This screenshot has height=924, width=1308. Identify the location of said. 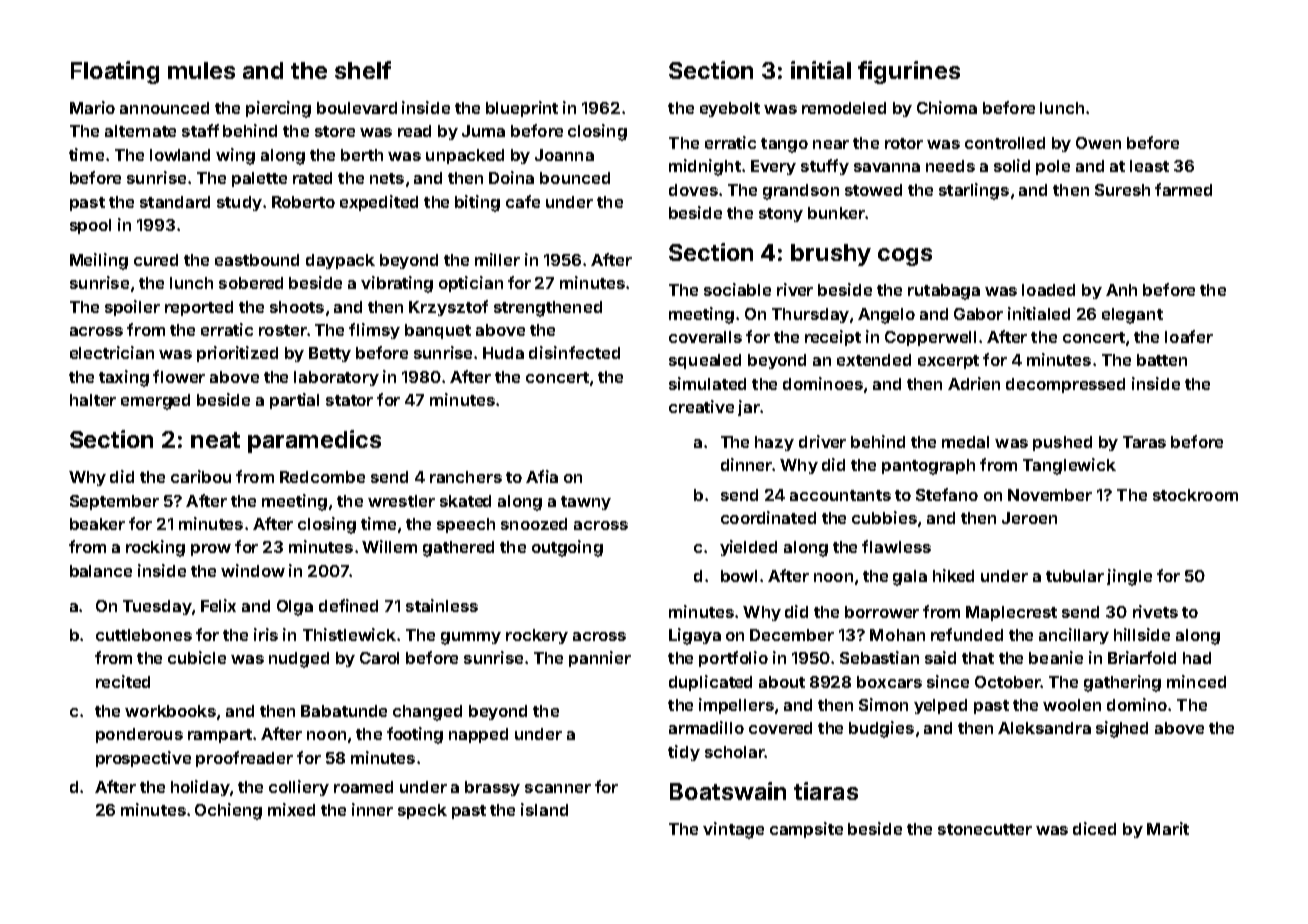
(940, 657).
